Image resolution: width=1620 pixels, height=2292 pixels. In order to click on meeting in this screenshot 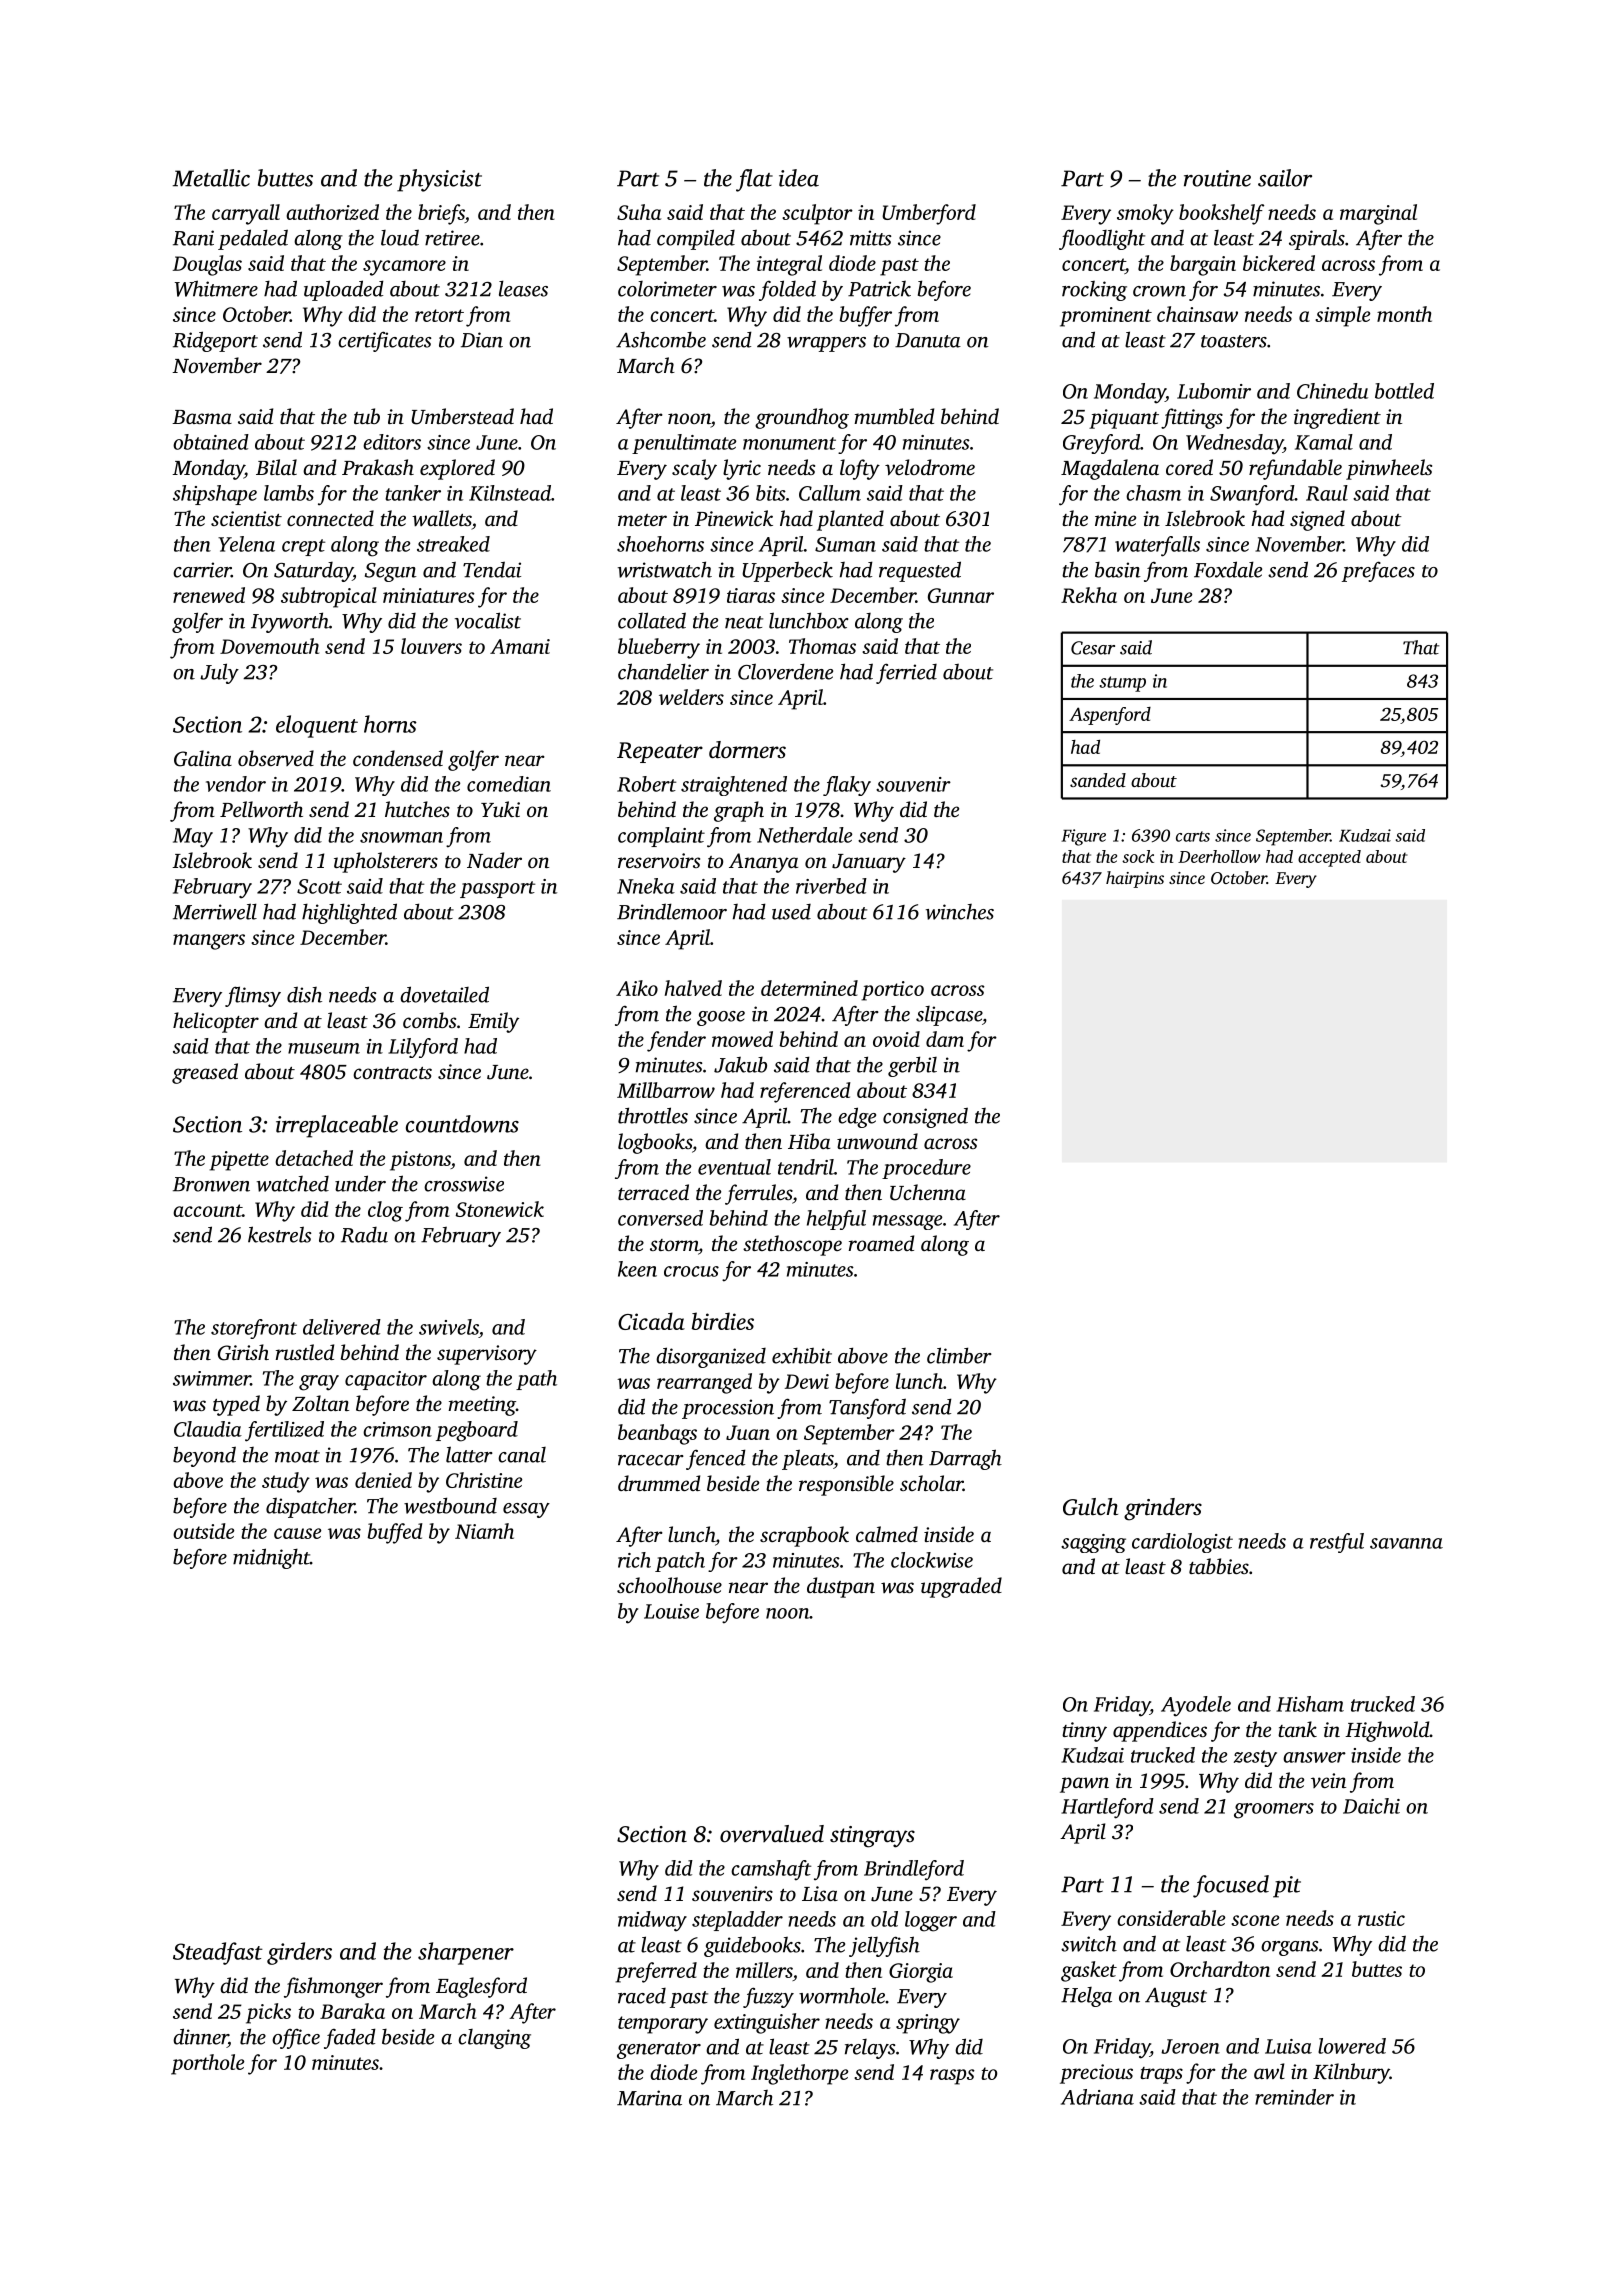, I will do `click(482, 1406)`.
